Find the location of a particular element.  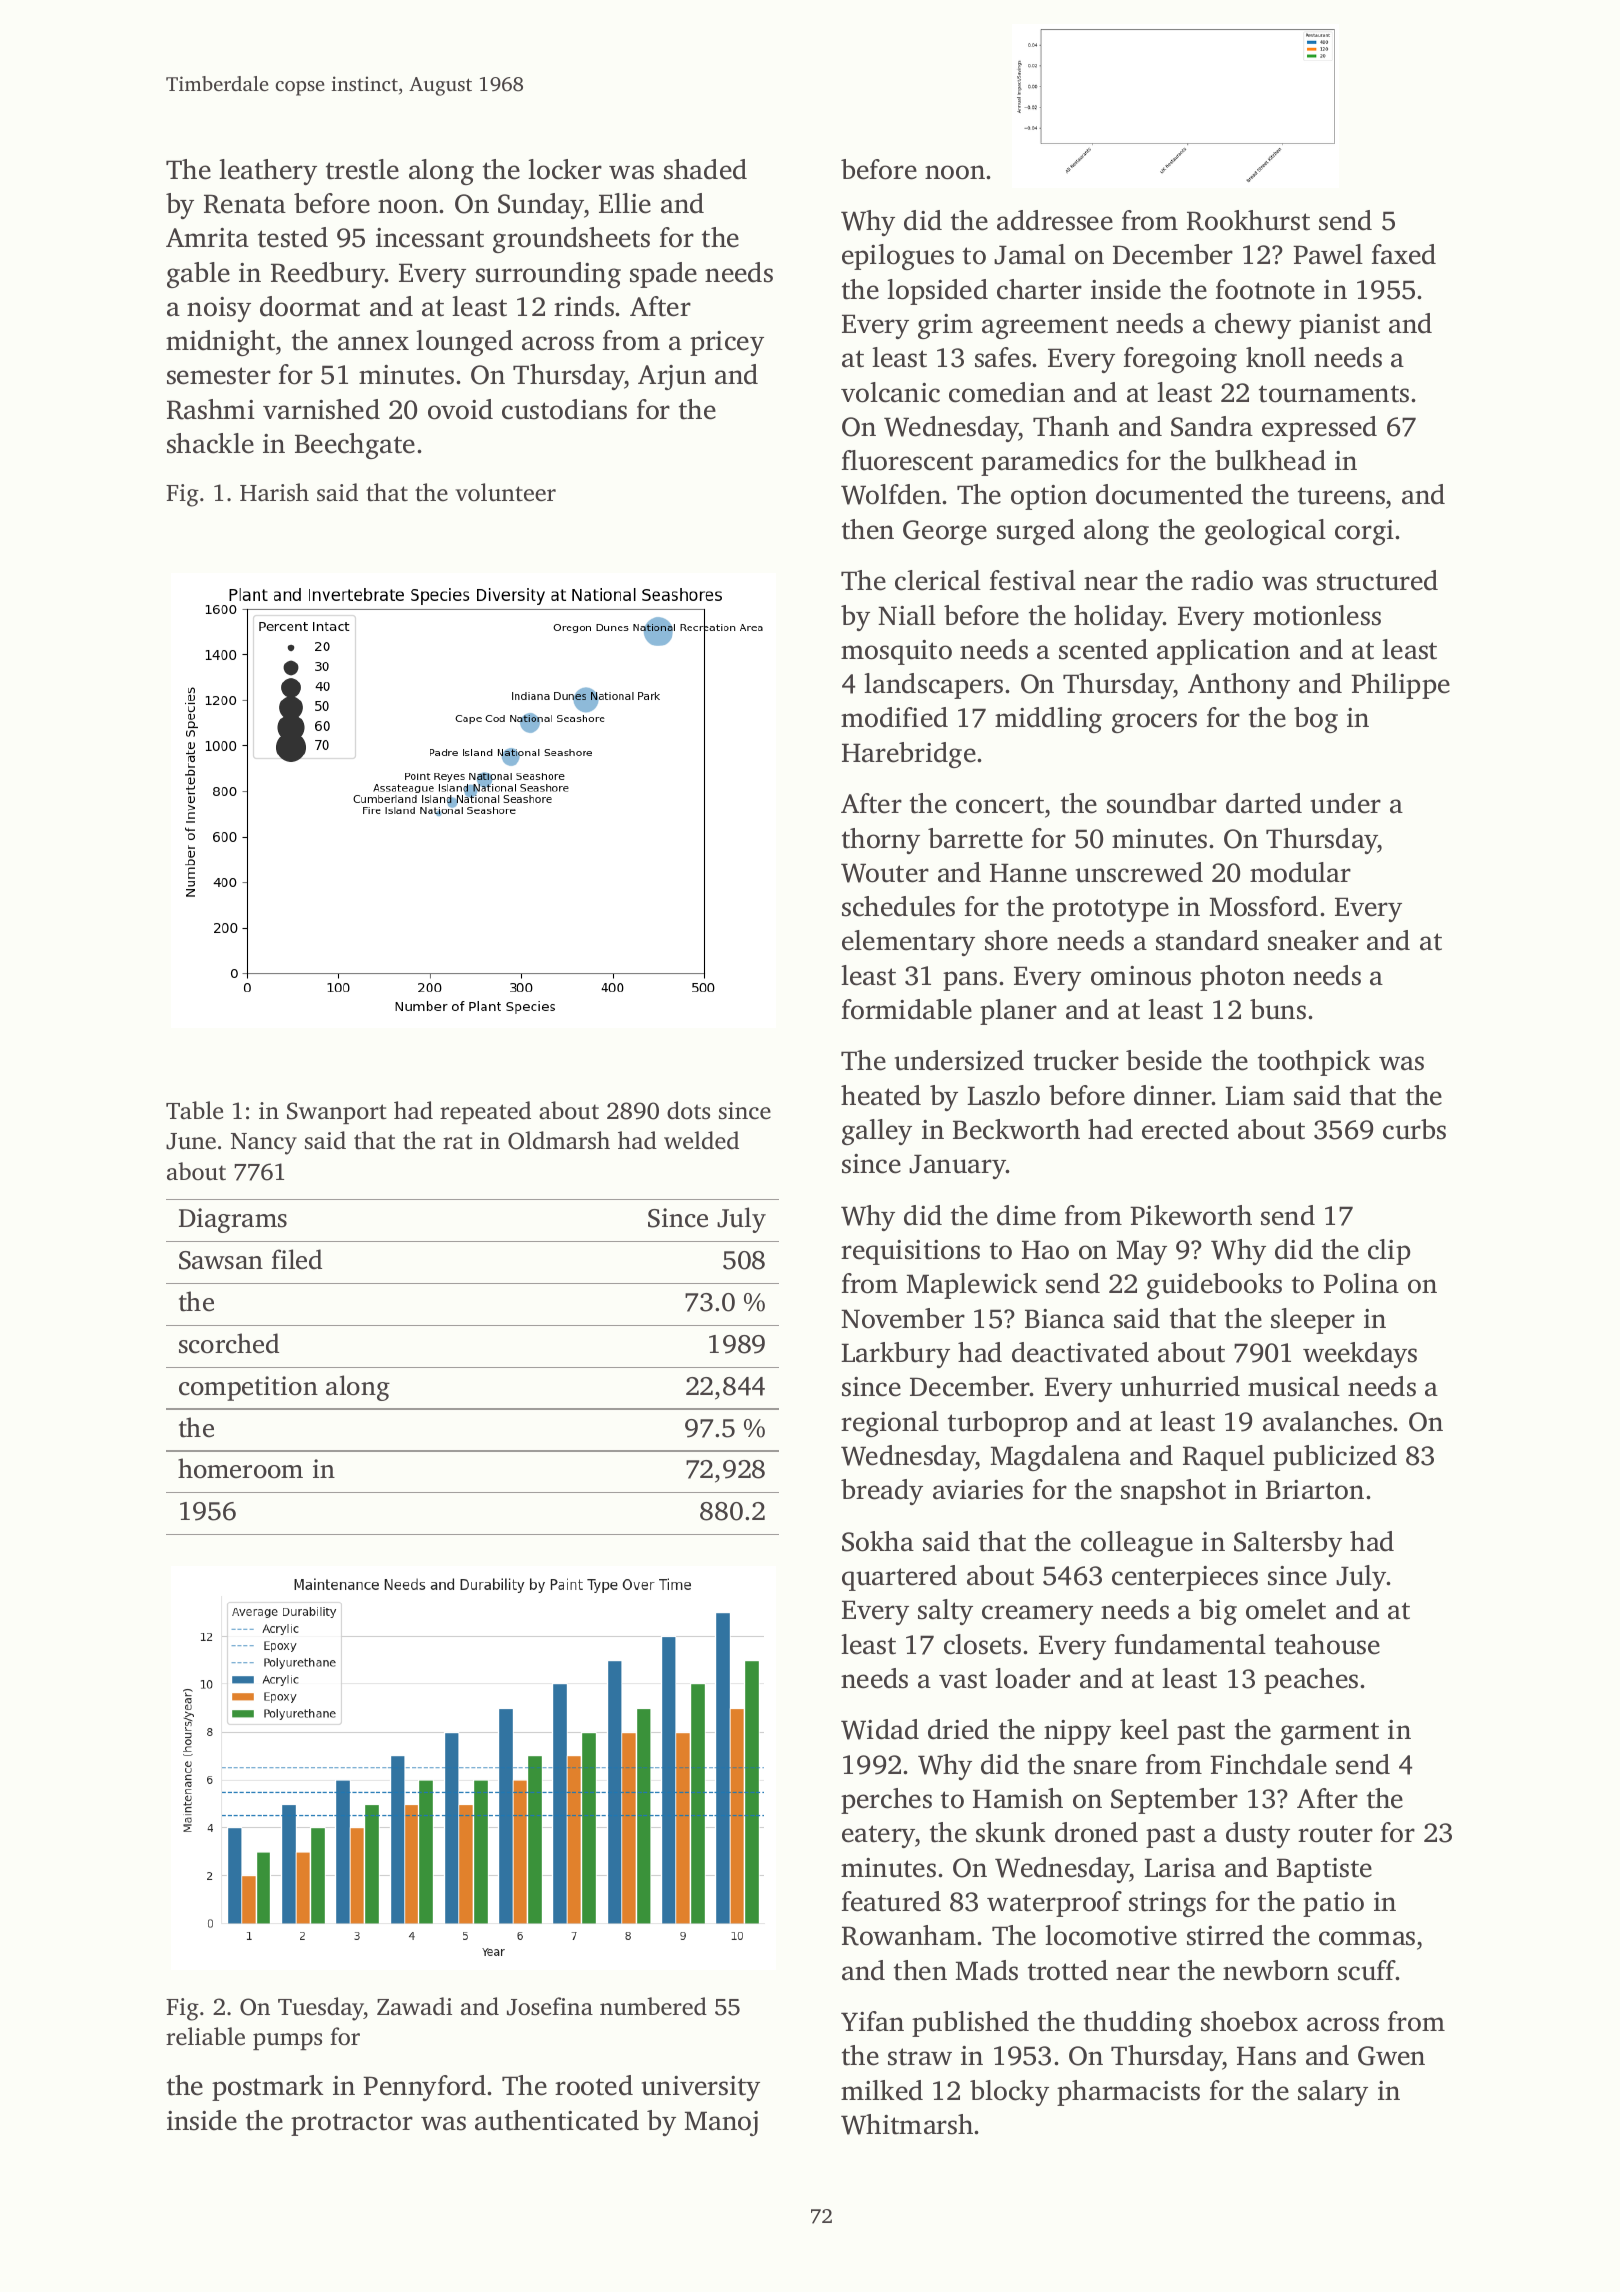

thorny is located at coordinates (881, 841).
